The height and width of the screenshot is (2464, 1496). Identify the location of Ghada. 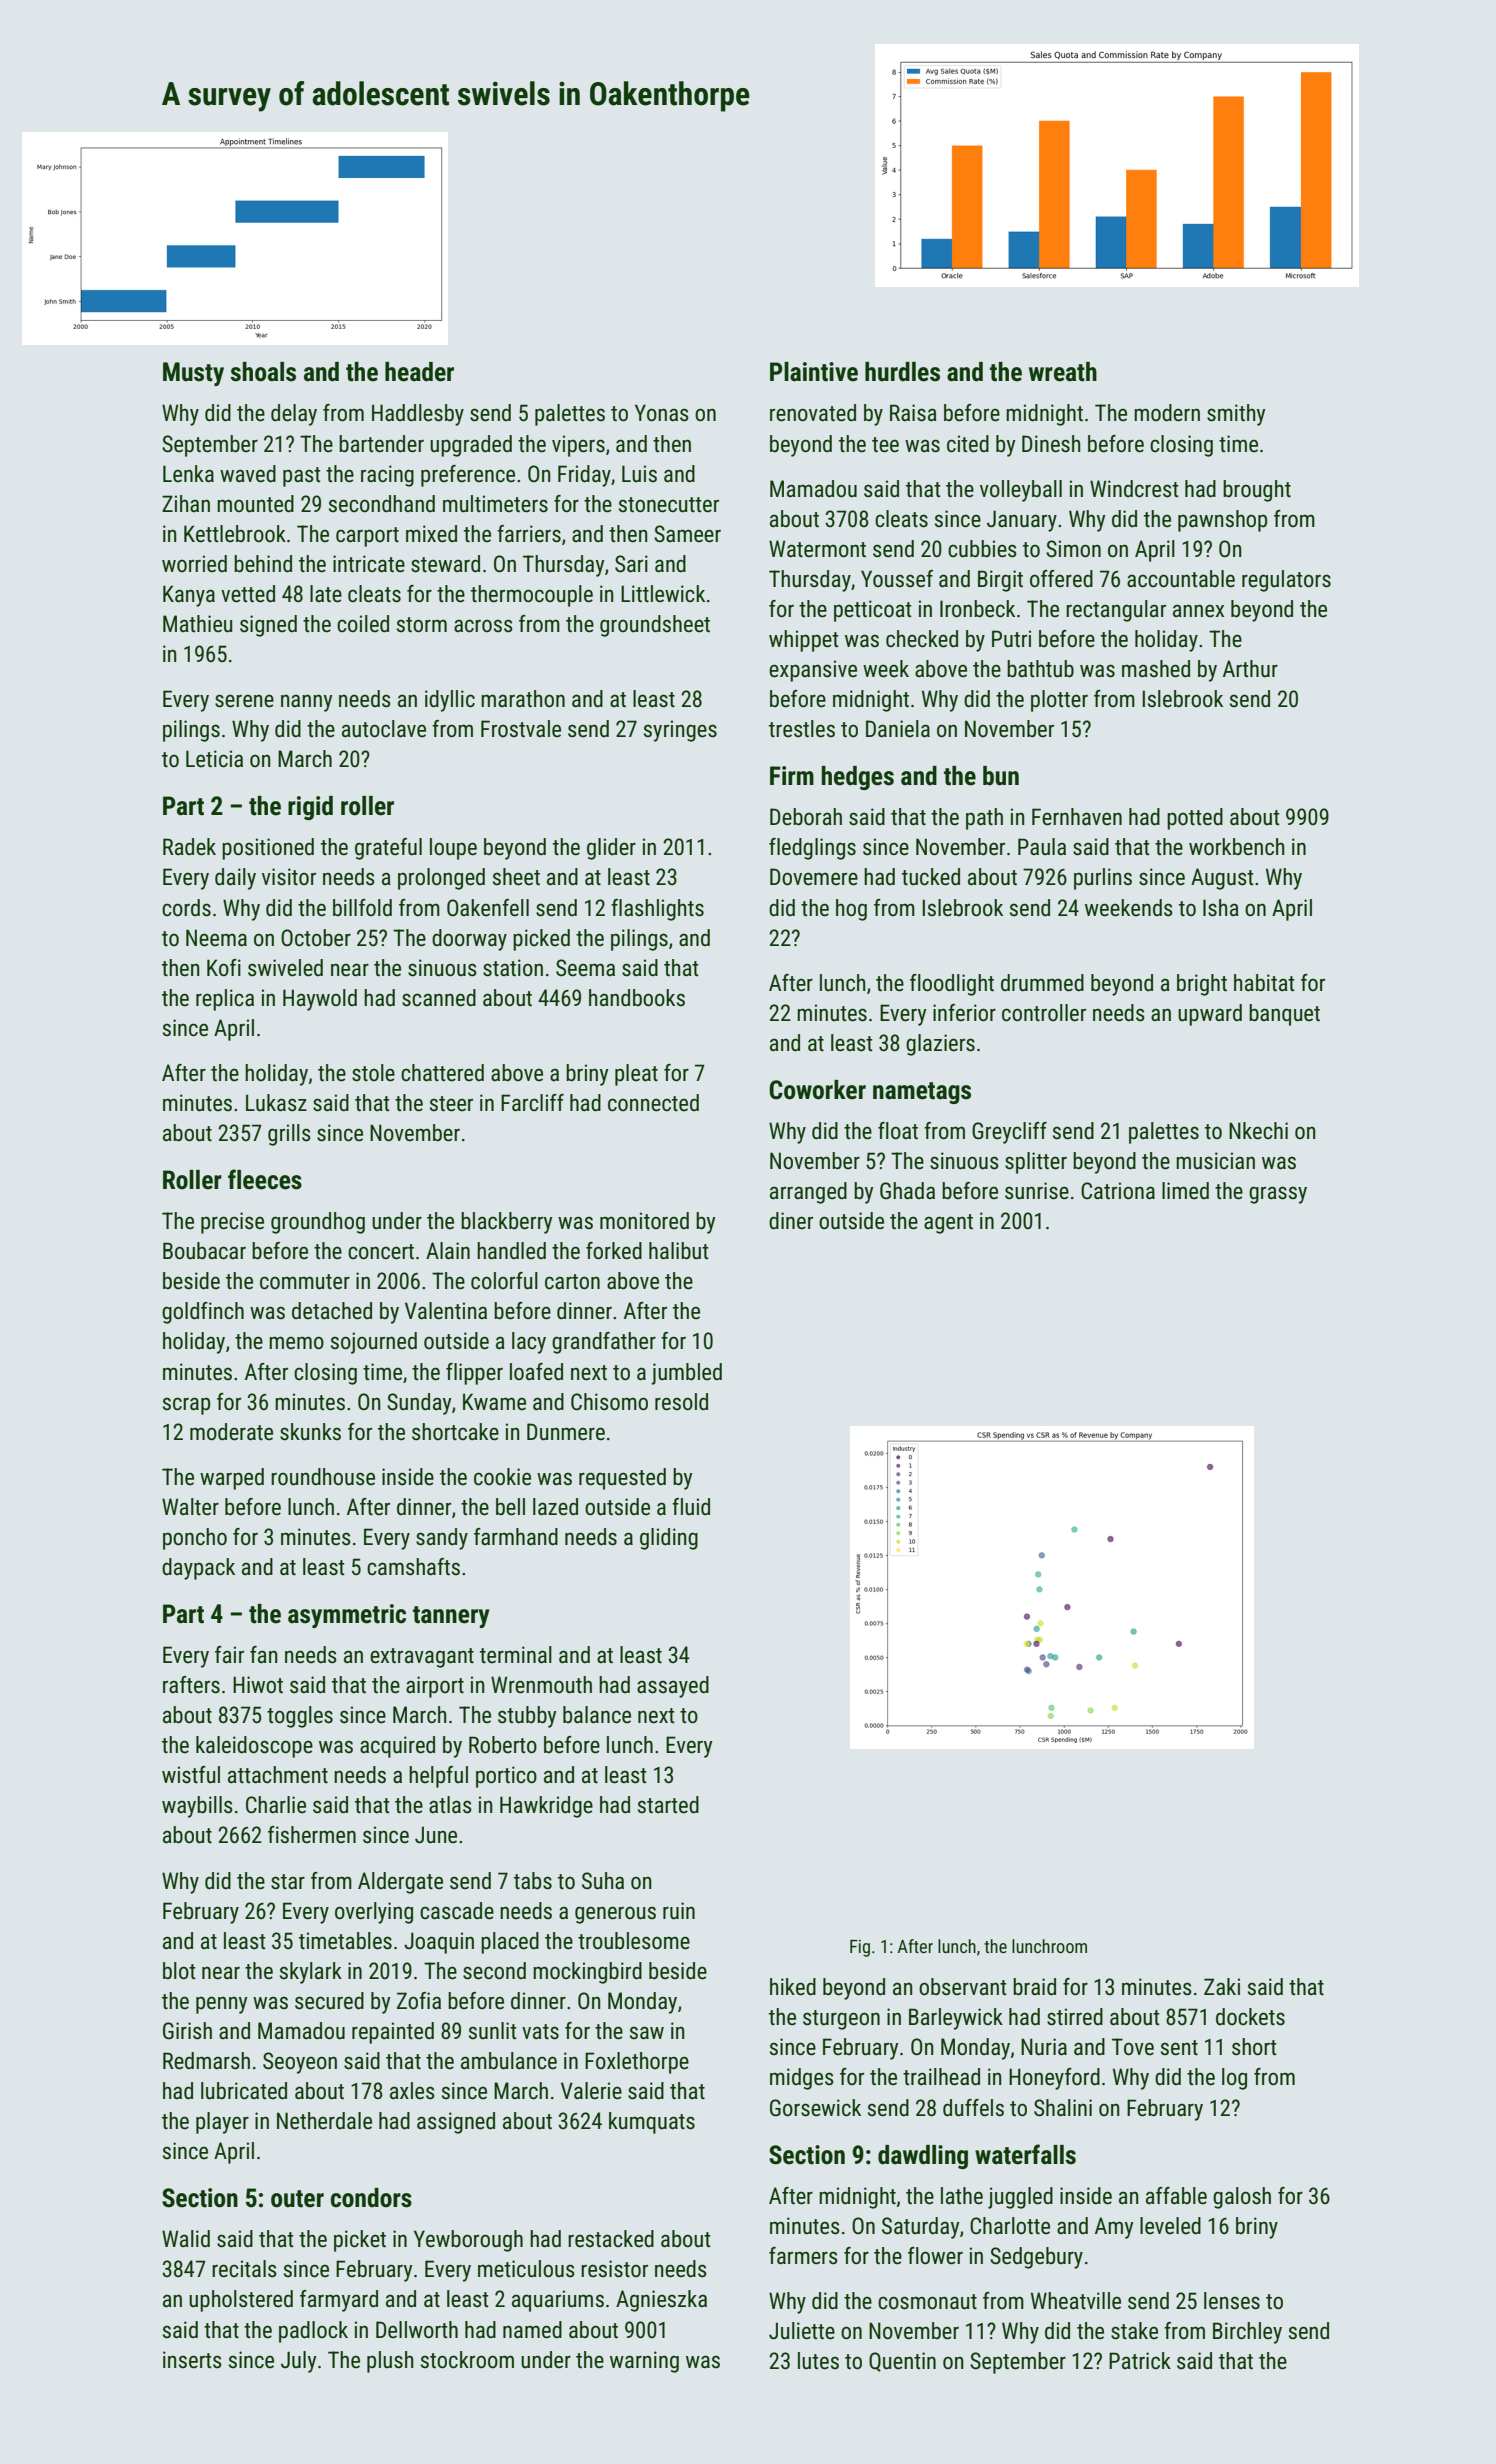
(907, 1191).
